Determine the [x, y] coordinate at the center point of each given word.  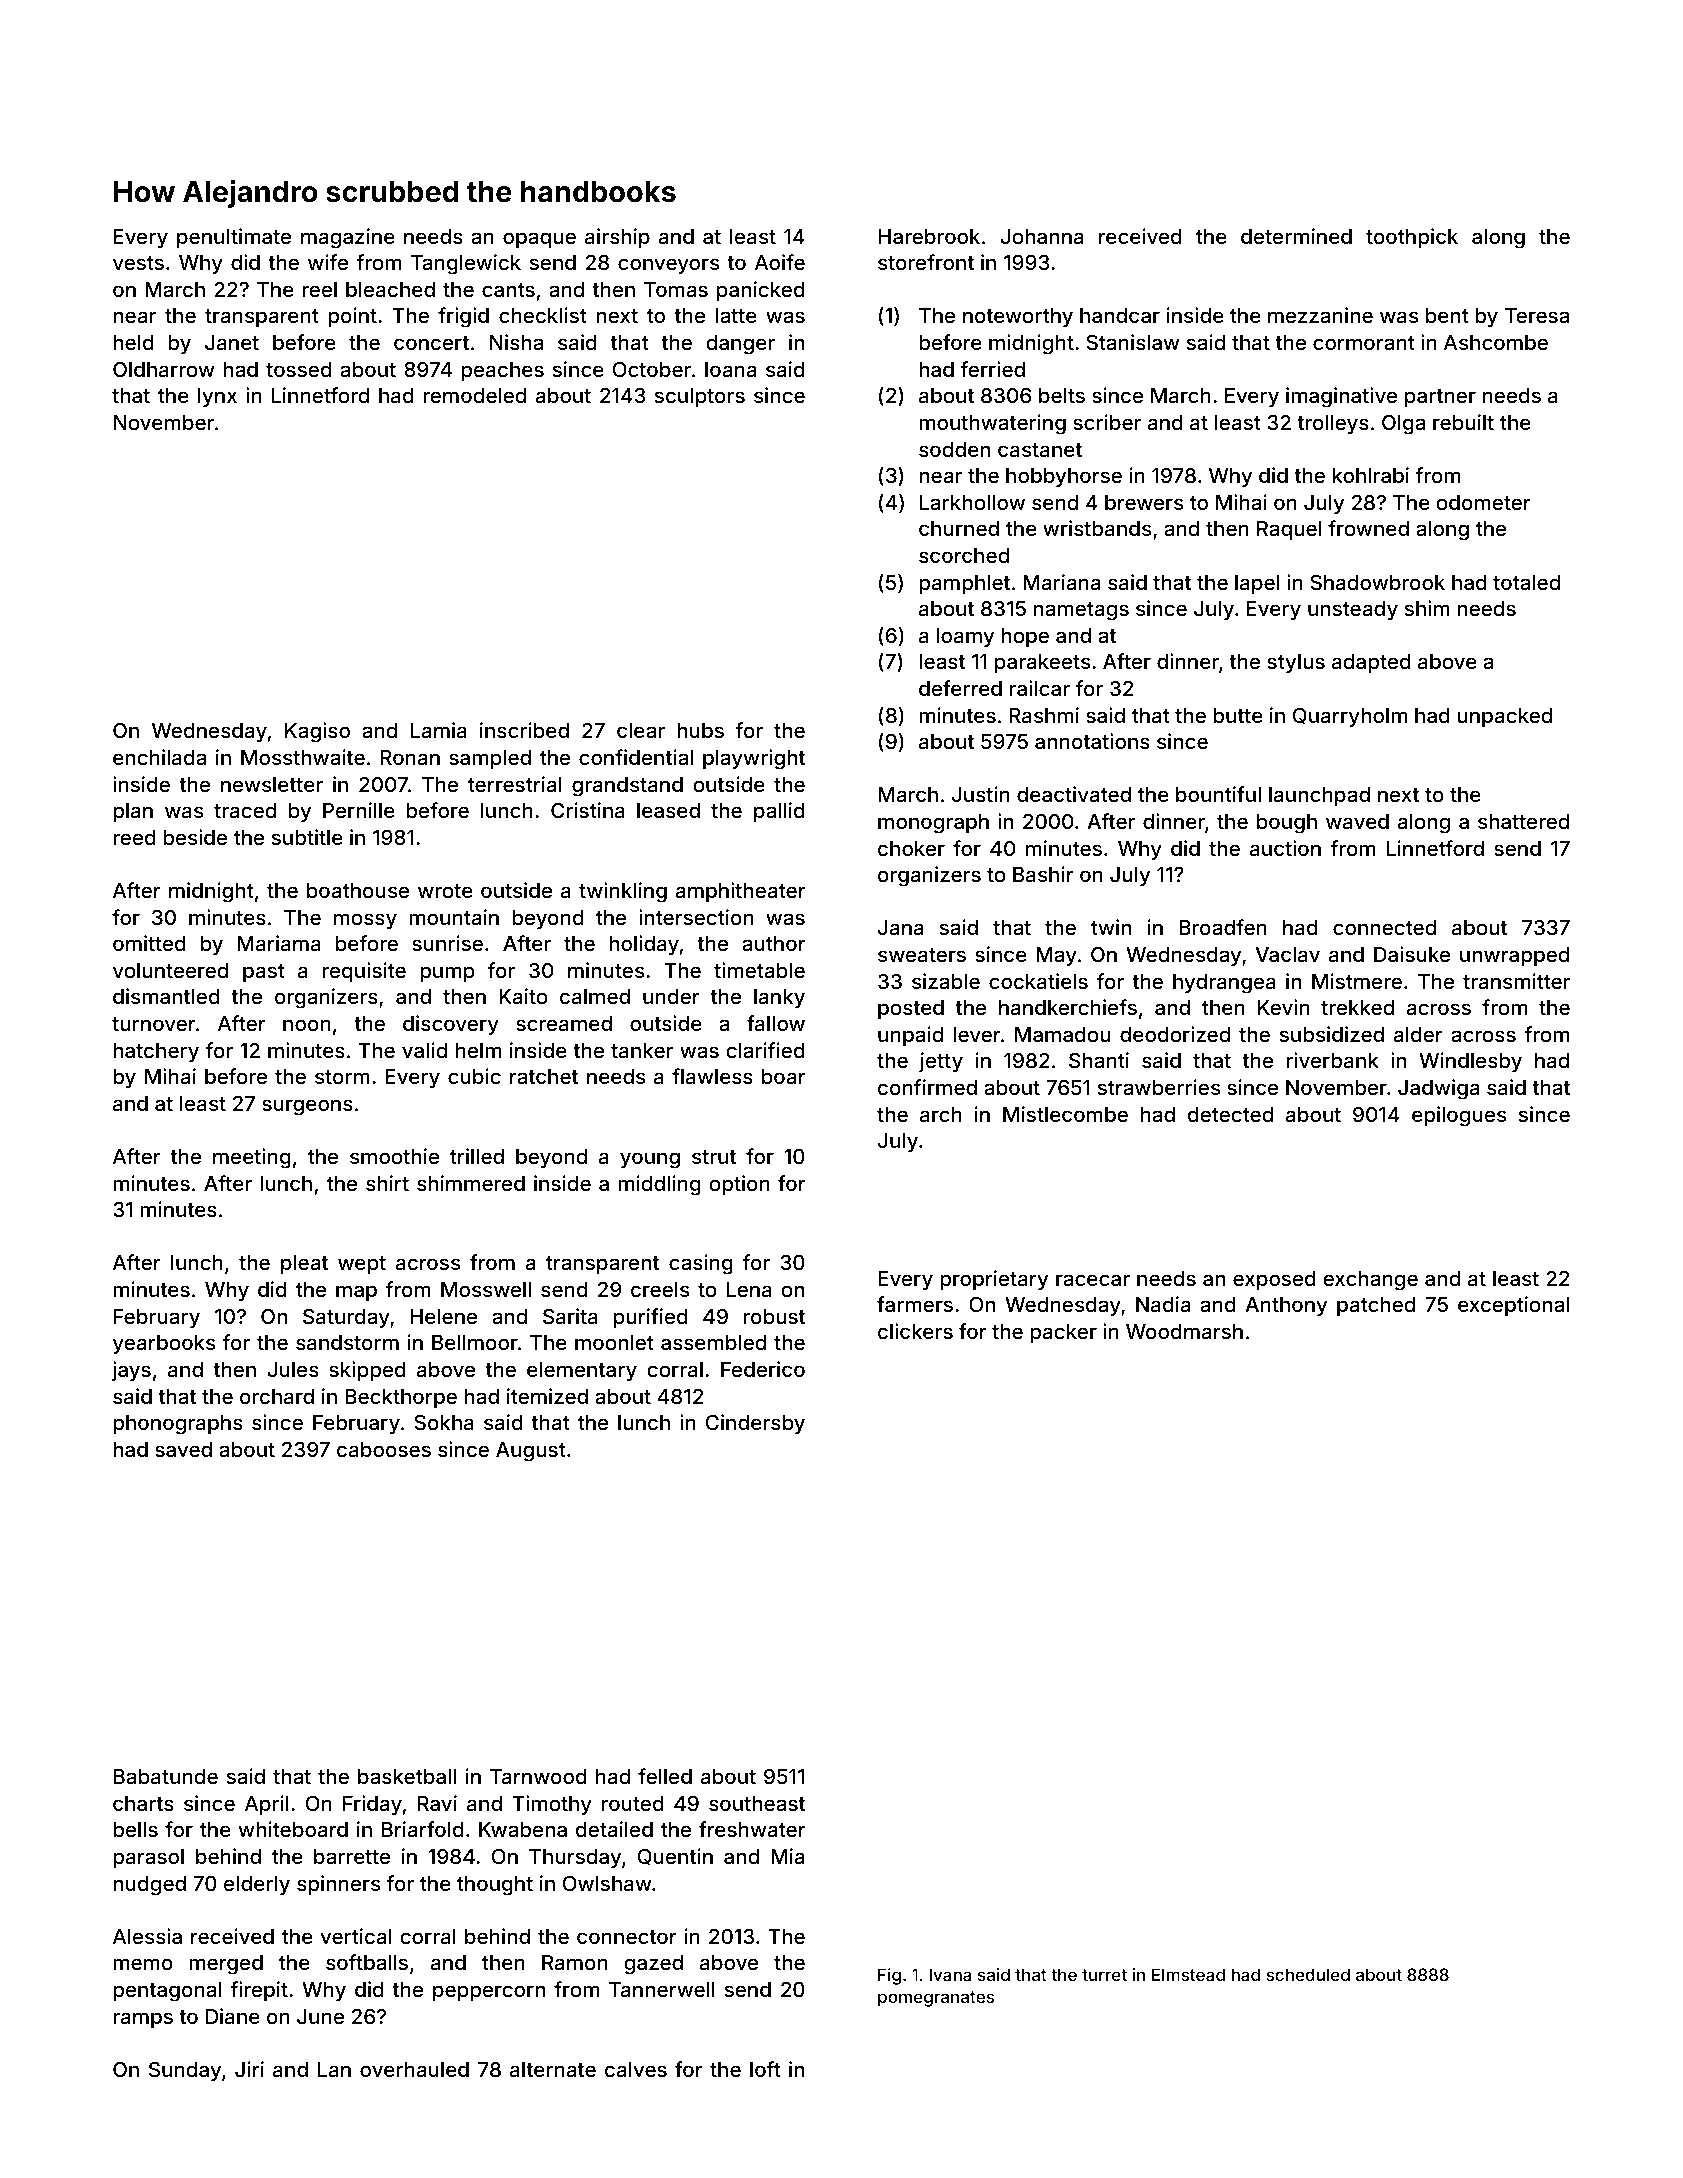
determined [1296, 236]
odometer [1483, 502]
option [739, 1185]
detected [1230, 1114]
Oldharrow [164, 369]
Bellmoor [475, 1342]
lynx [217, 398]
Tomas [676, 289]
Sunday [185, 2072]
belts [1062, 395]
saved [183, 1449]
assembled [713, 1342]
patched [1376, 1306]
